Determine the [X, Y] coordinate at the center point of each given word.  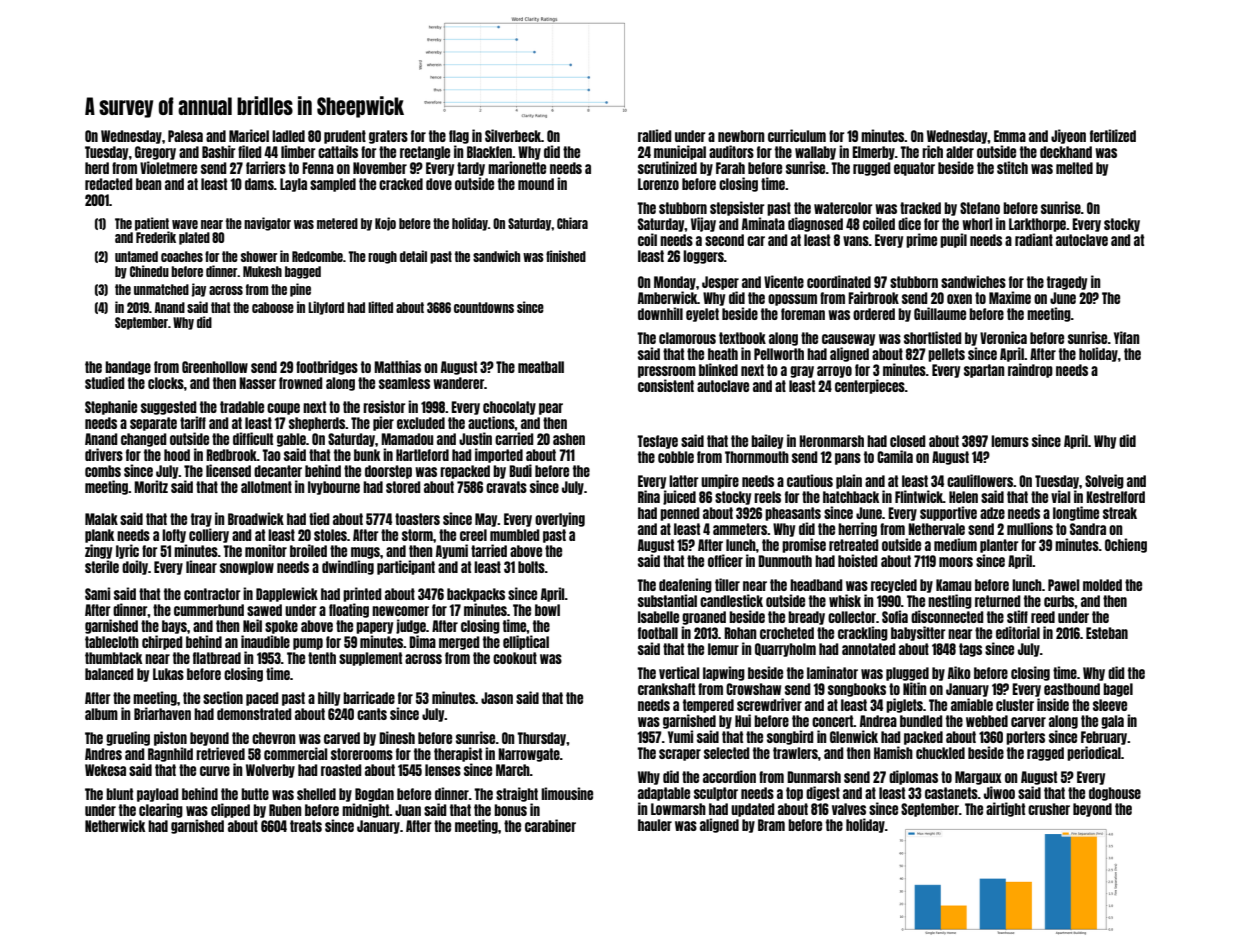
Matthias [397, 366]
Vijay [703, 224]
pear [551, 409]
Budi [520, 470]
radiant [1034, 239]
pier [383, 423]
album [101, 714]
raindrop [1030, 370]
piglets [904, 705]
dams [259, 184]
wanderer [458, 383]
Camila [895, 456]
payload [158, 795]
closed [908, 441]
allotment [266, 487]
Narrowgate [529, 755]
